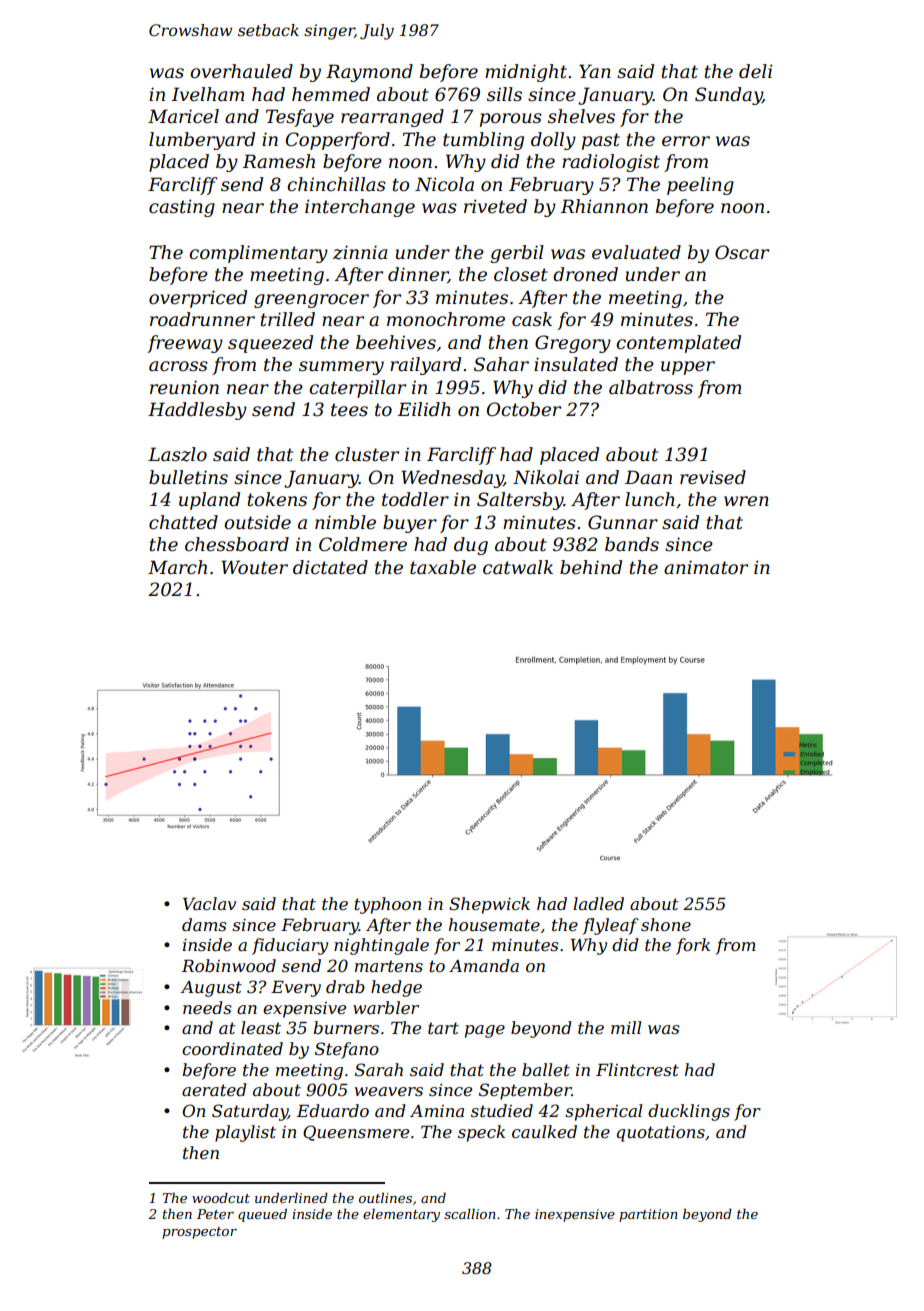 The width and height of the document is (924, 1311). What do you see at coordinates (443, 567) in the document?
I see `taxable` at bounding box center [443, 567].
